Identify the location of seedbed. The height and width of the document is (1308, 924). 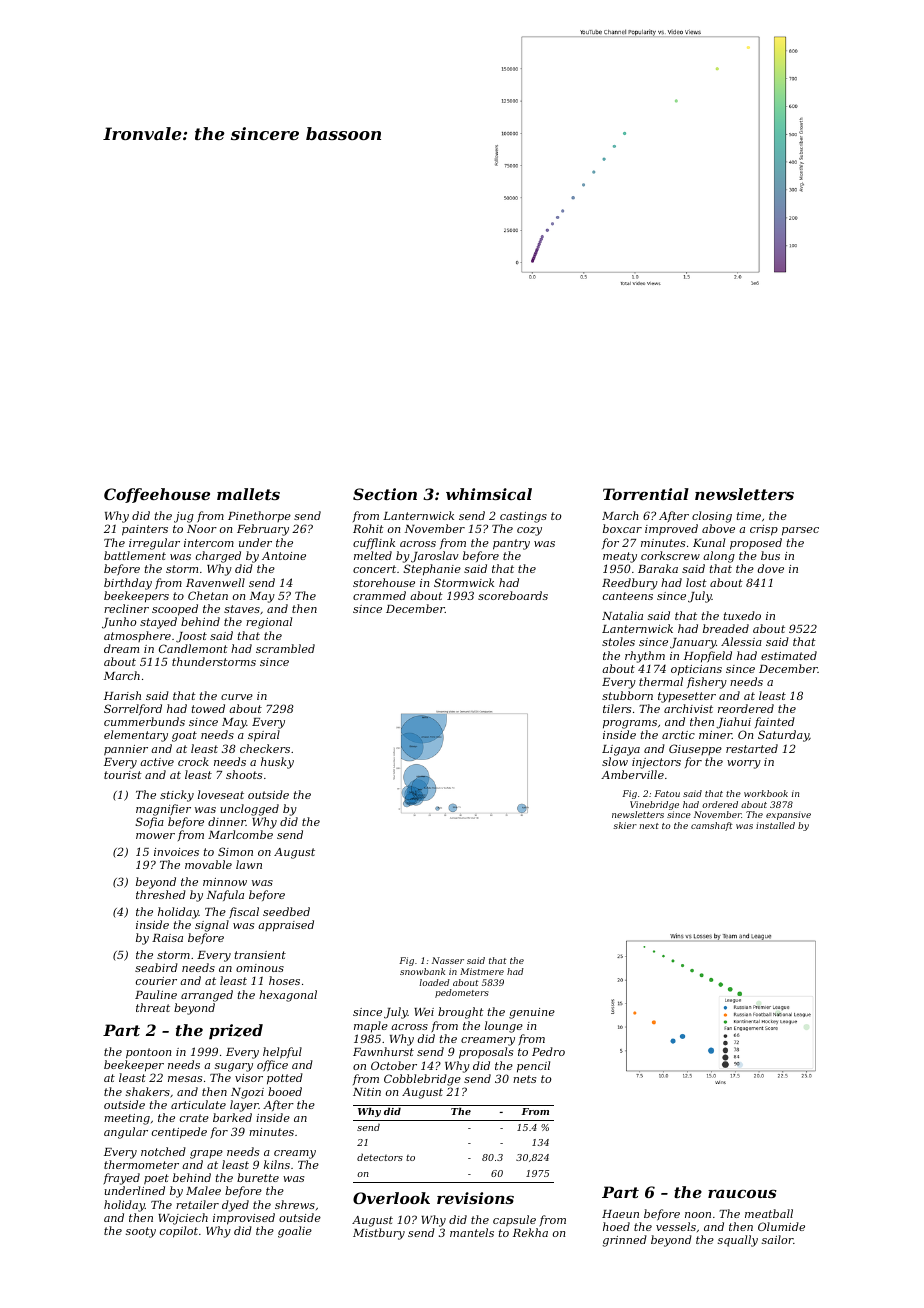
(286, 911).
